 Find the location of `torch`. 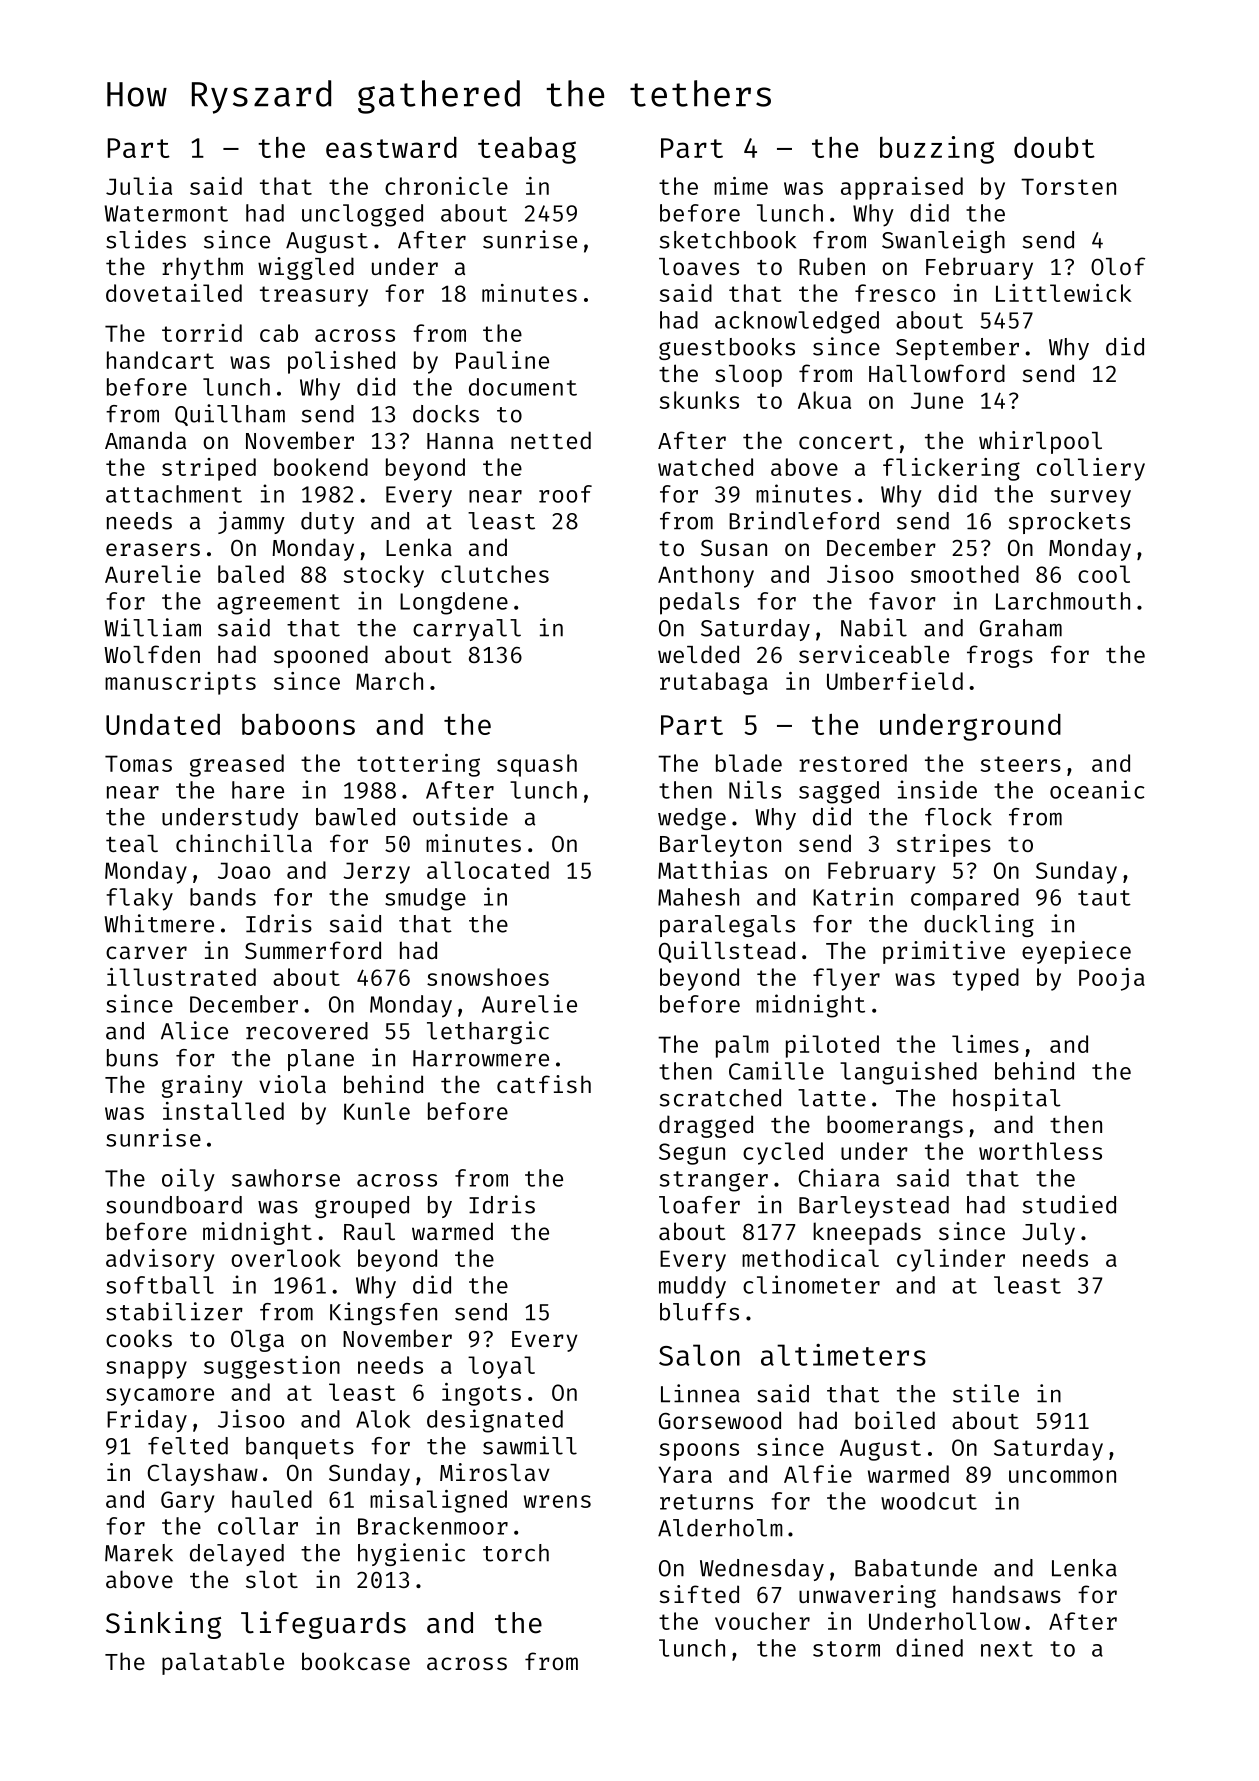

torch is located at coordinates (516, 1553).
